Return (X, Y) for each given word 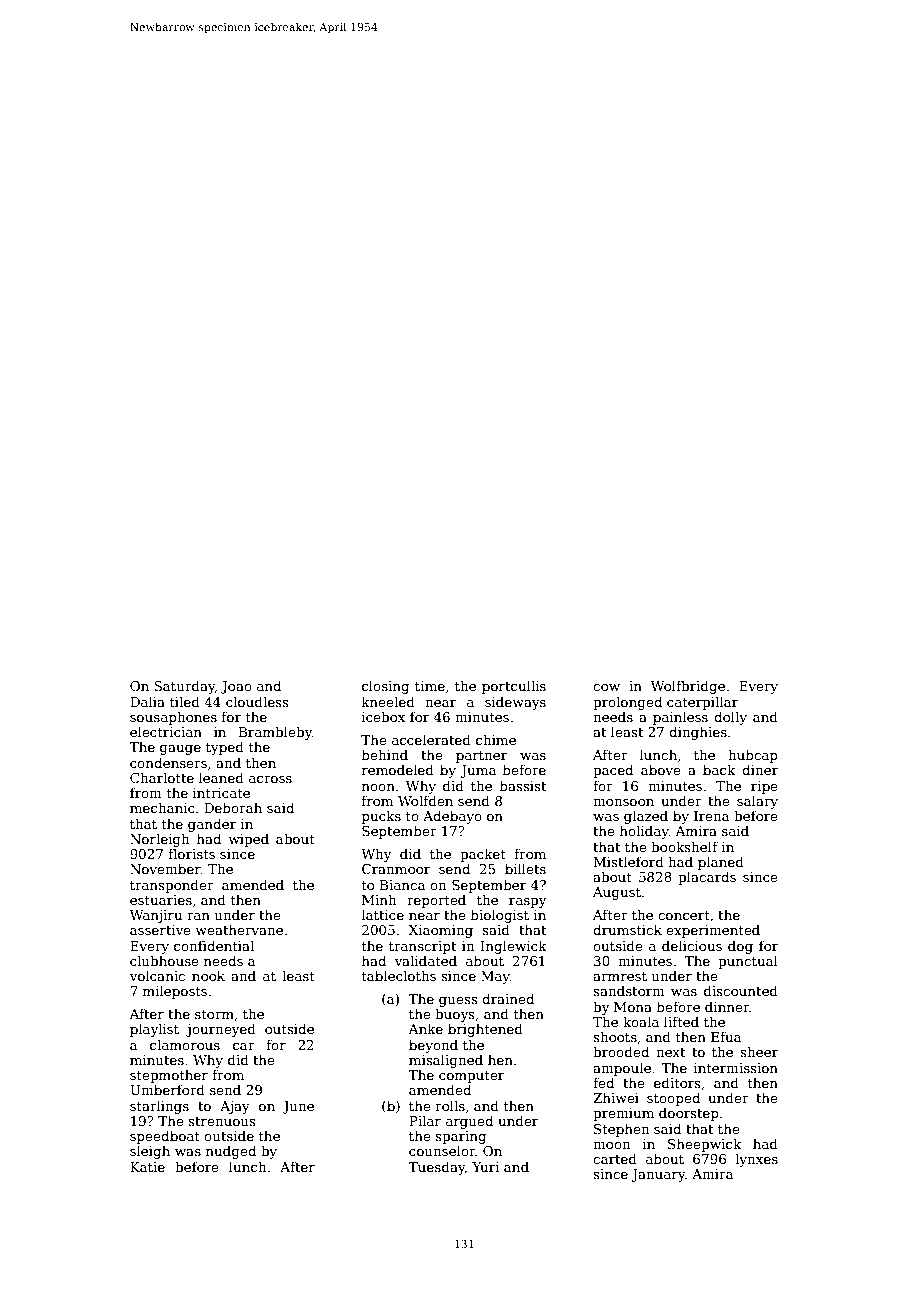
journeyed (221, 1030)
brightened (485, 1030)
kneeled (388, 701)
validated (425, 960)
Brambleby (275, 733)
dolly (730, 718)
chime (496, 739)
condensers (168, 762)
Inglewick (514, 947)
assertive (160, 930)
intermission (736, 1068)
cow (606, 687)
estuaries (161, 900)
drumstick (627, 929)
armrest (620, 976)
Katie (147, 1167)
